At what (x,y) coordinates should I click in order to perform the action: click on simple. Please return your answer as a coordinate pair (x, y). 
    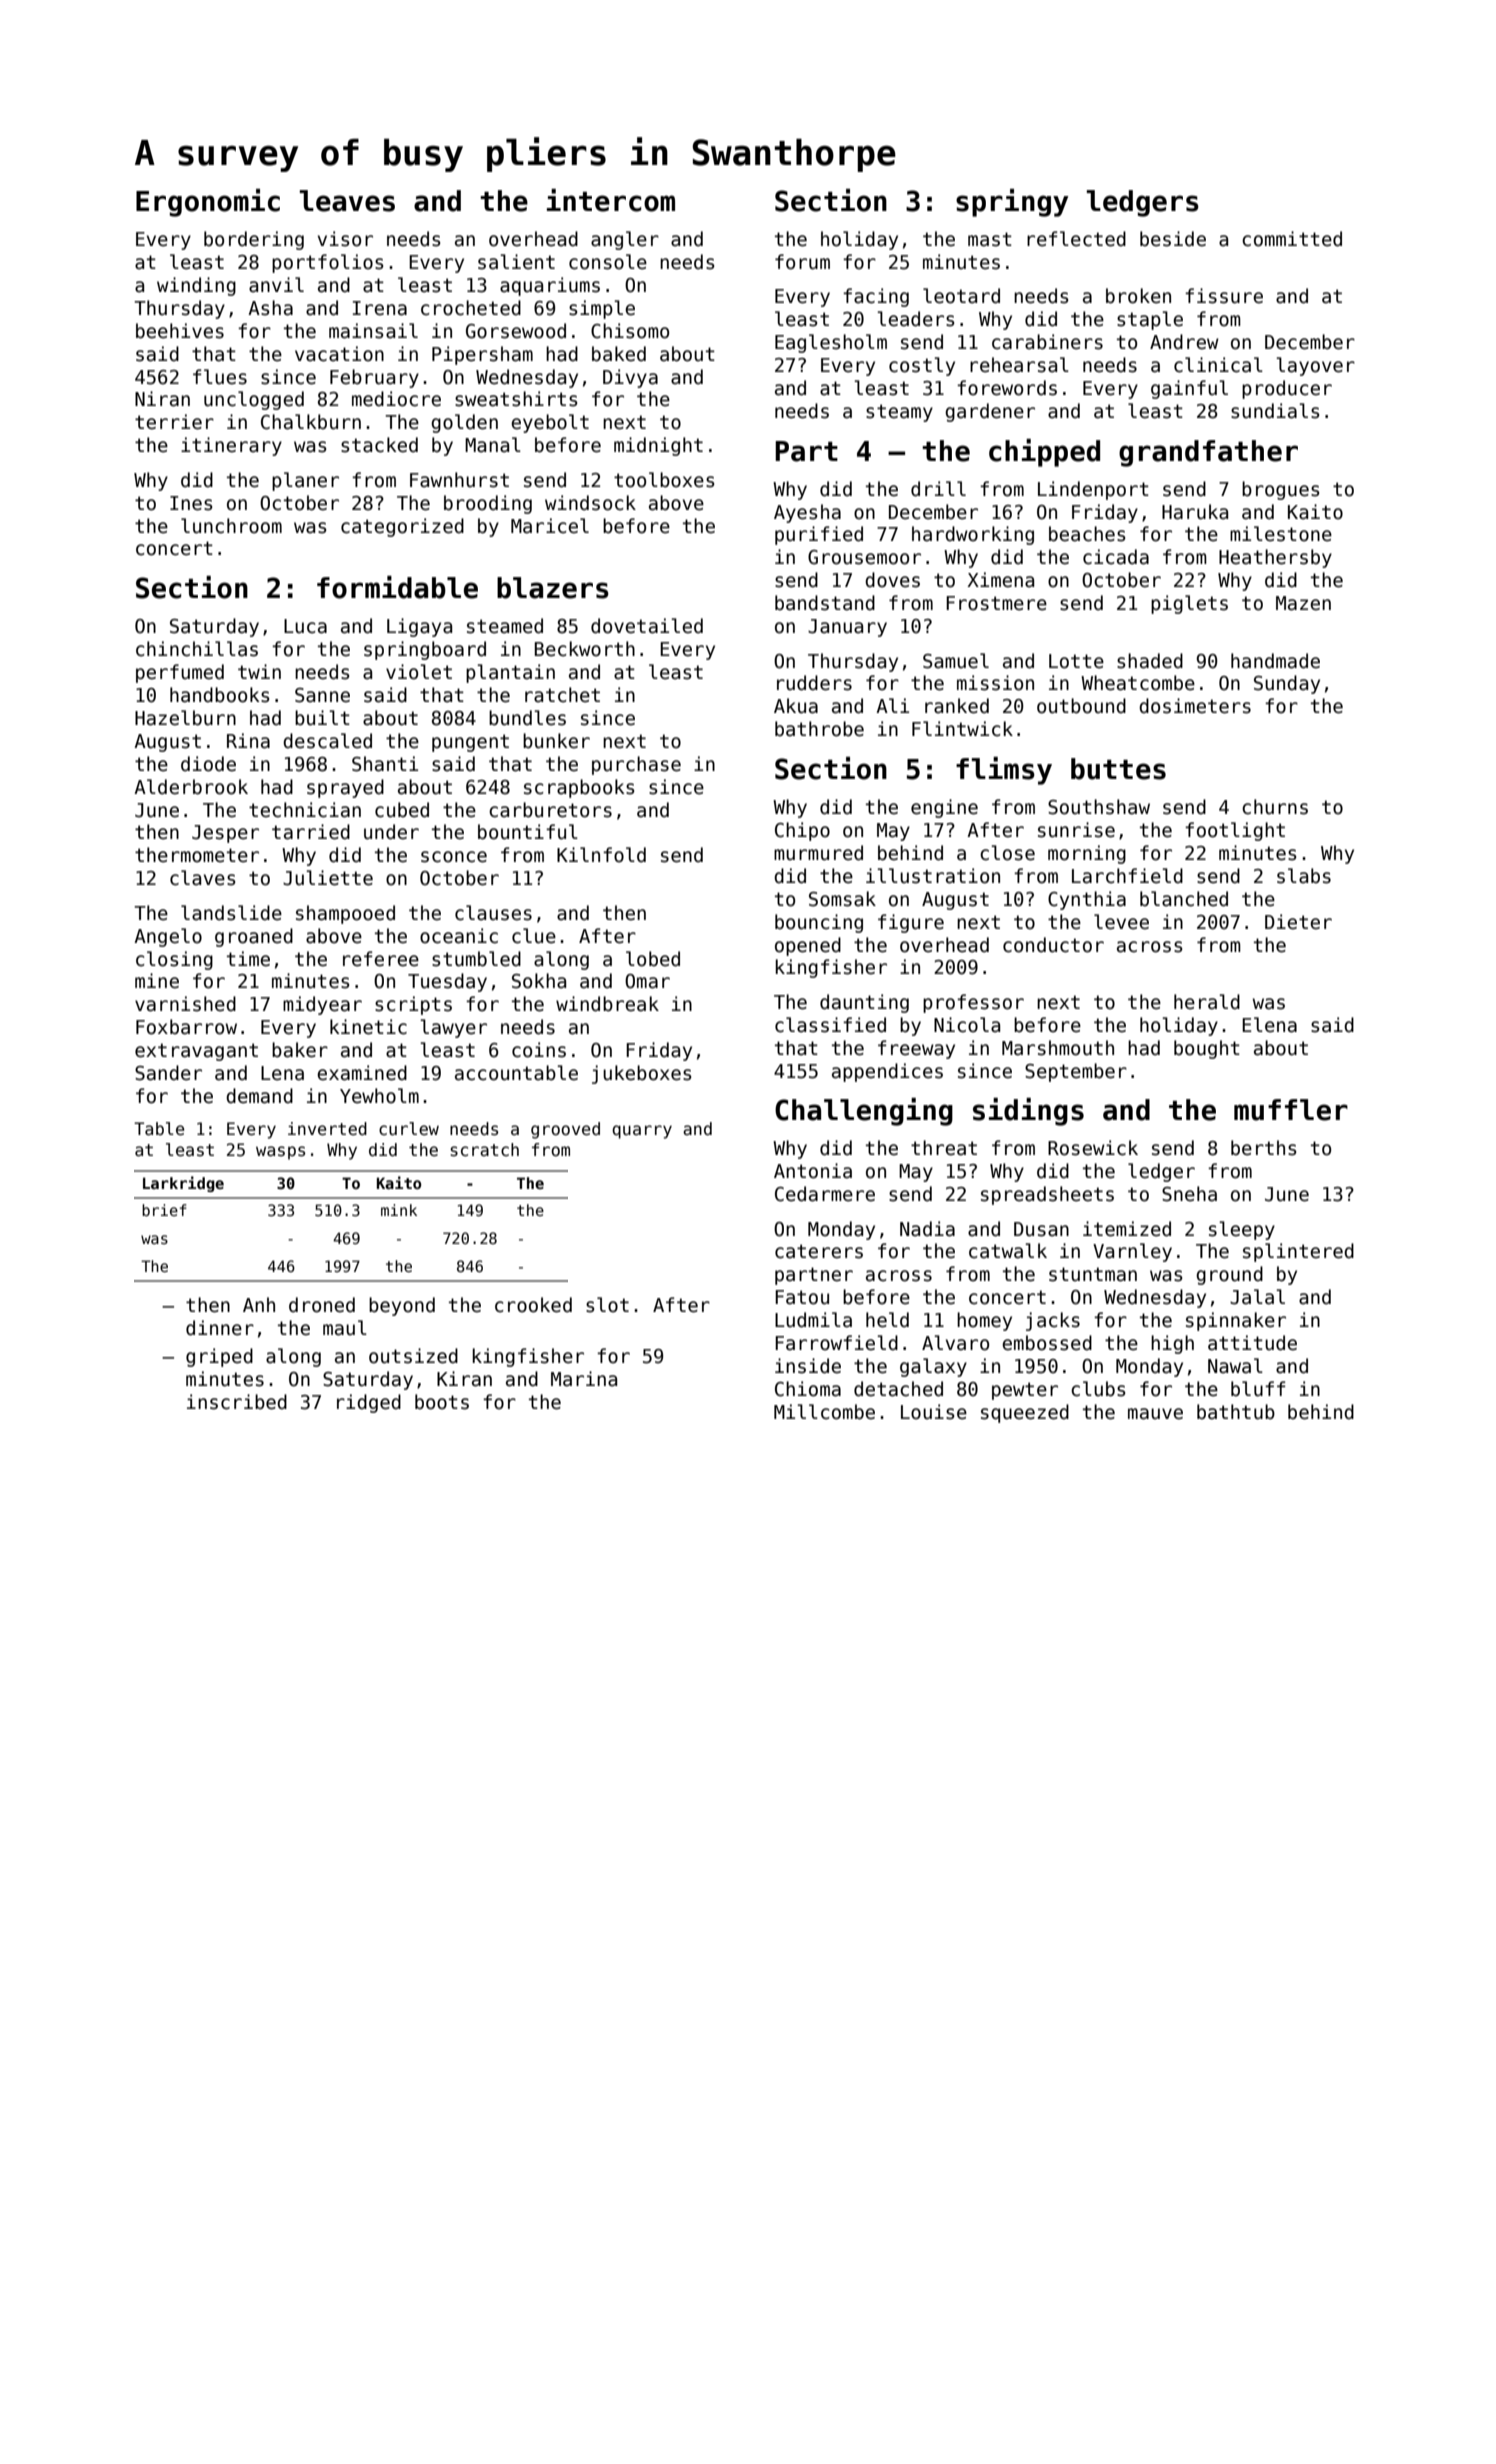
    Looking at the image, I should click on (602, 309).
